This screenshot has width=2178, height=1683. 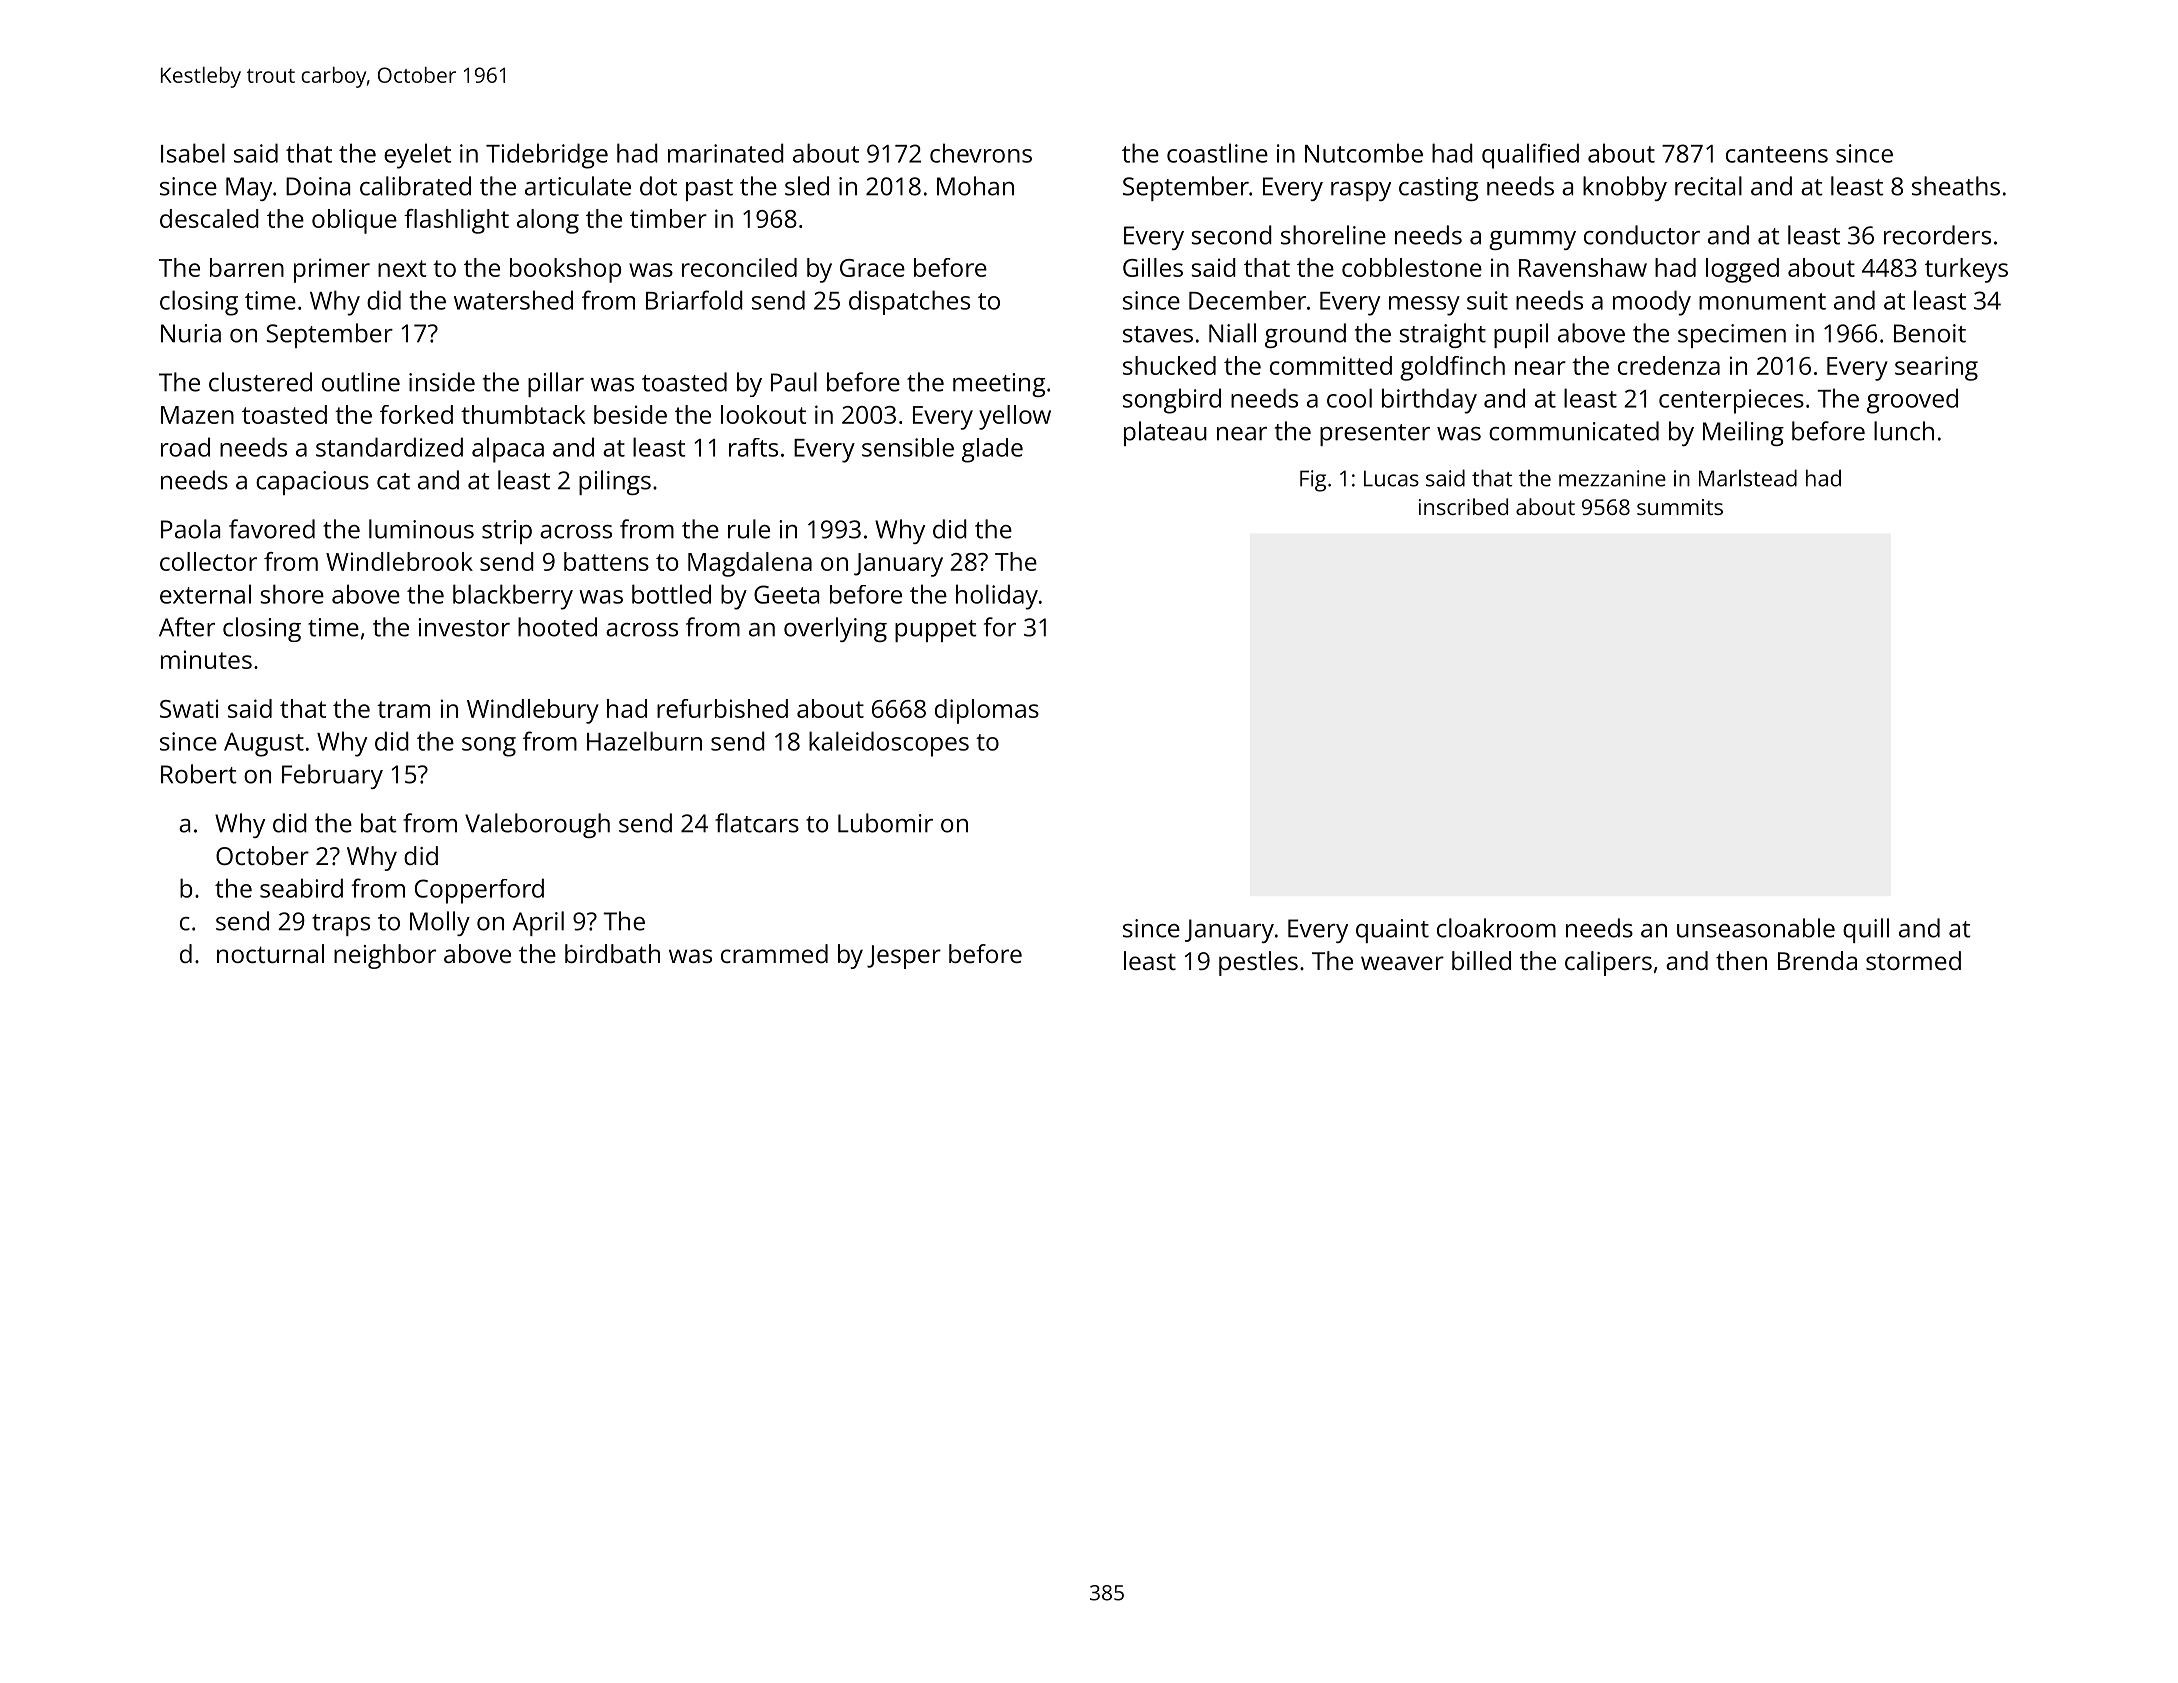 I want to click on recorders, so click(x=1937, y=235).
